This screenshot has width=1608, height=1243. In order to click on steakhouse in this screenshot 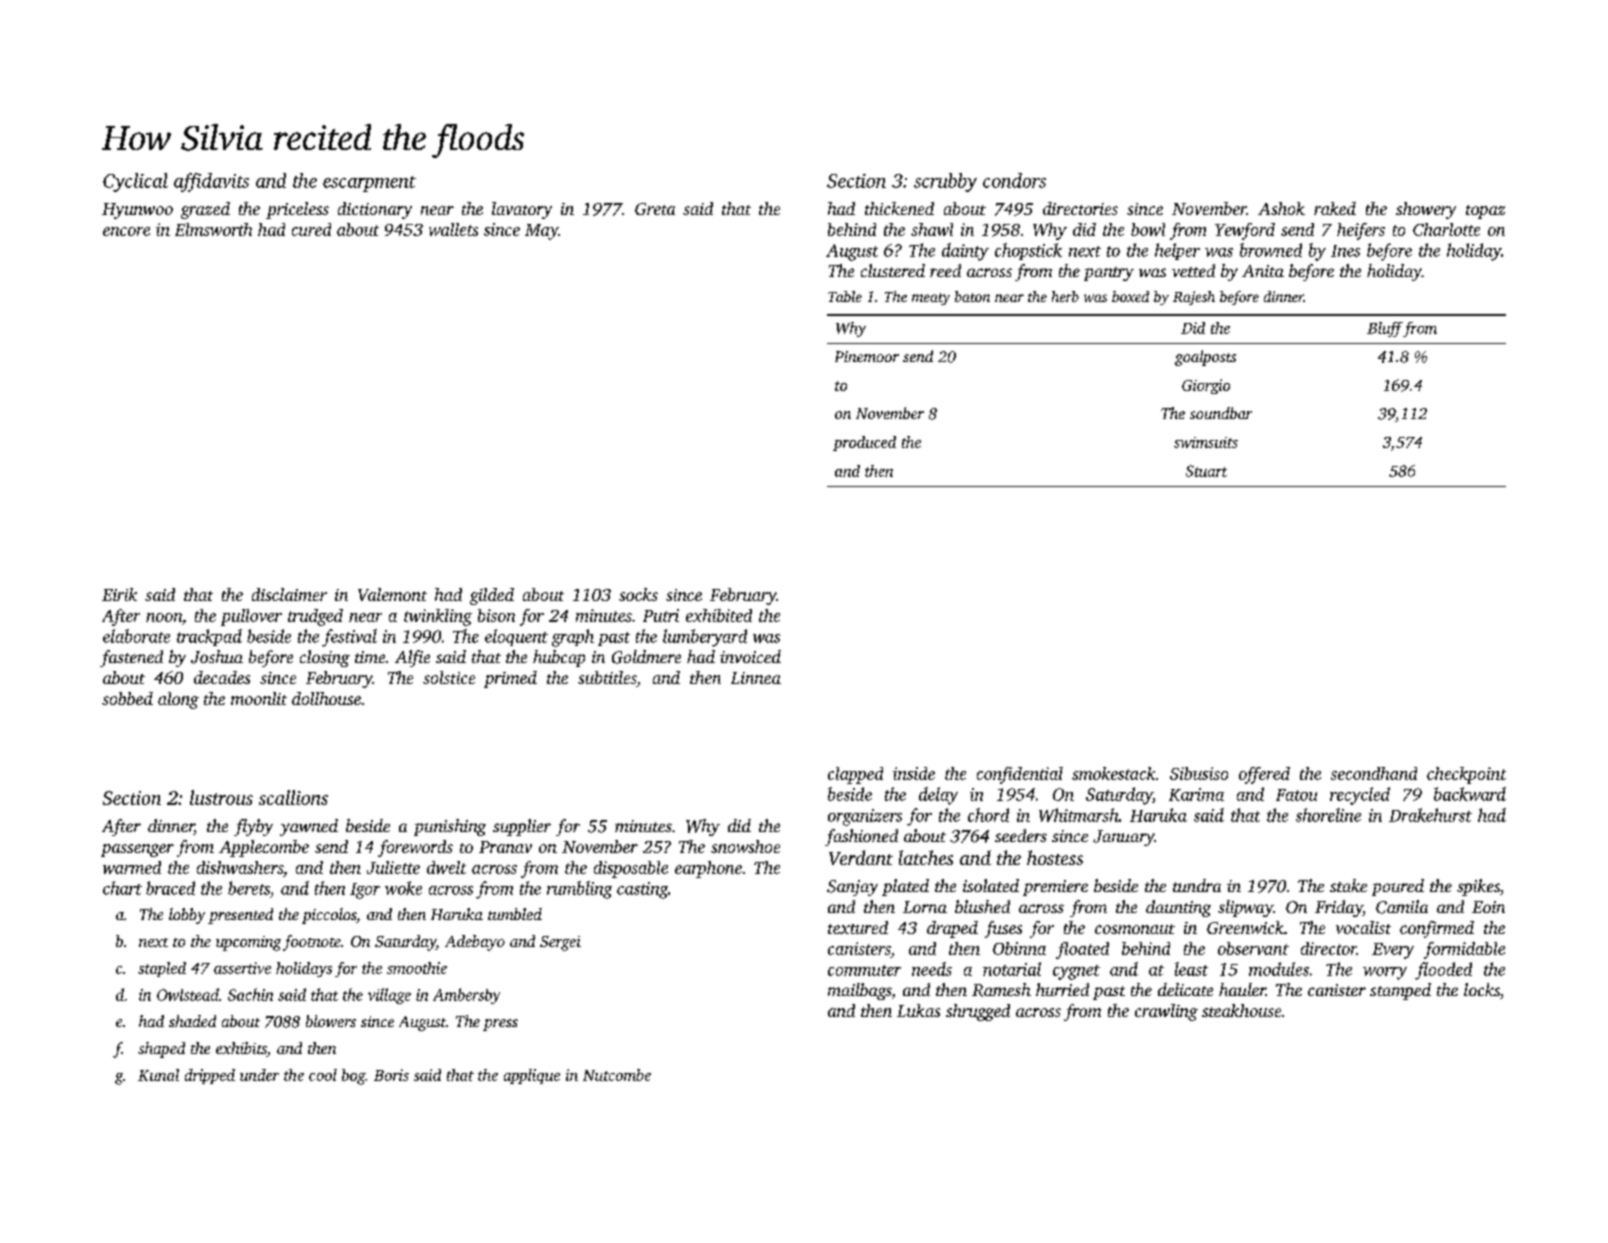, I will do `click(1241, 1010)`.
